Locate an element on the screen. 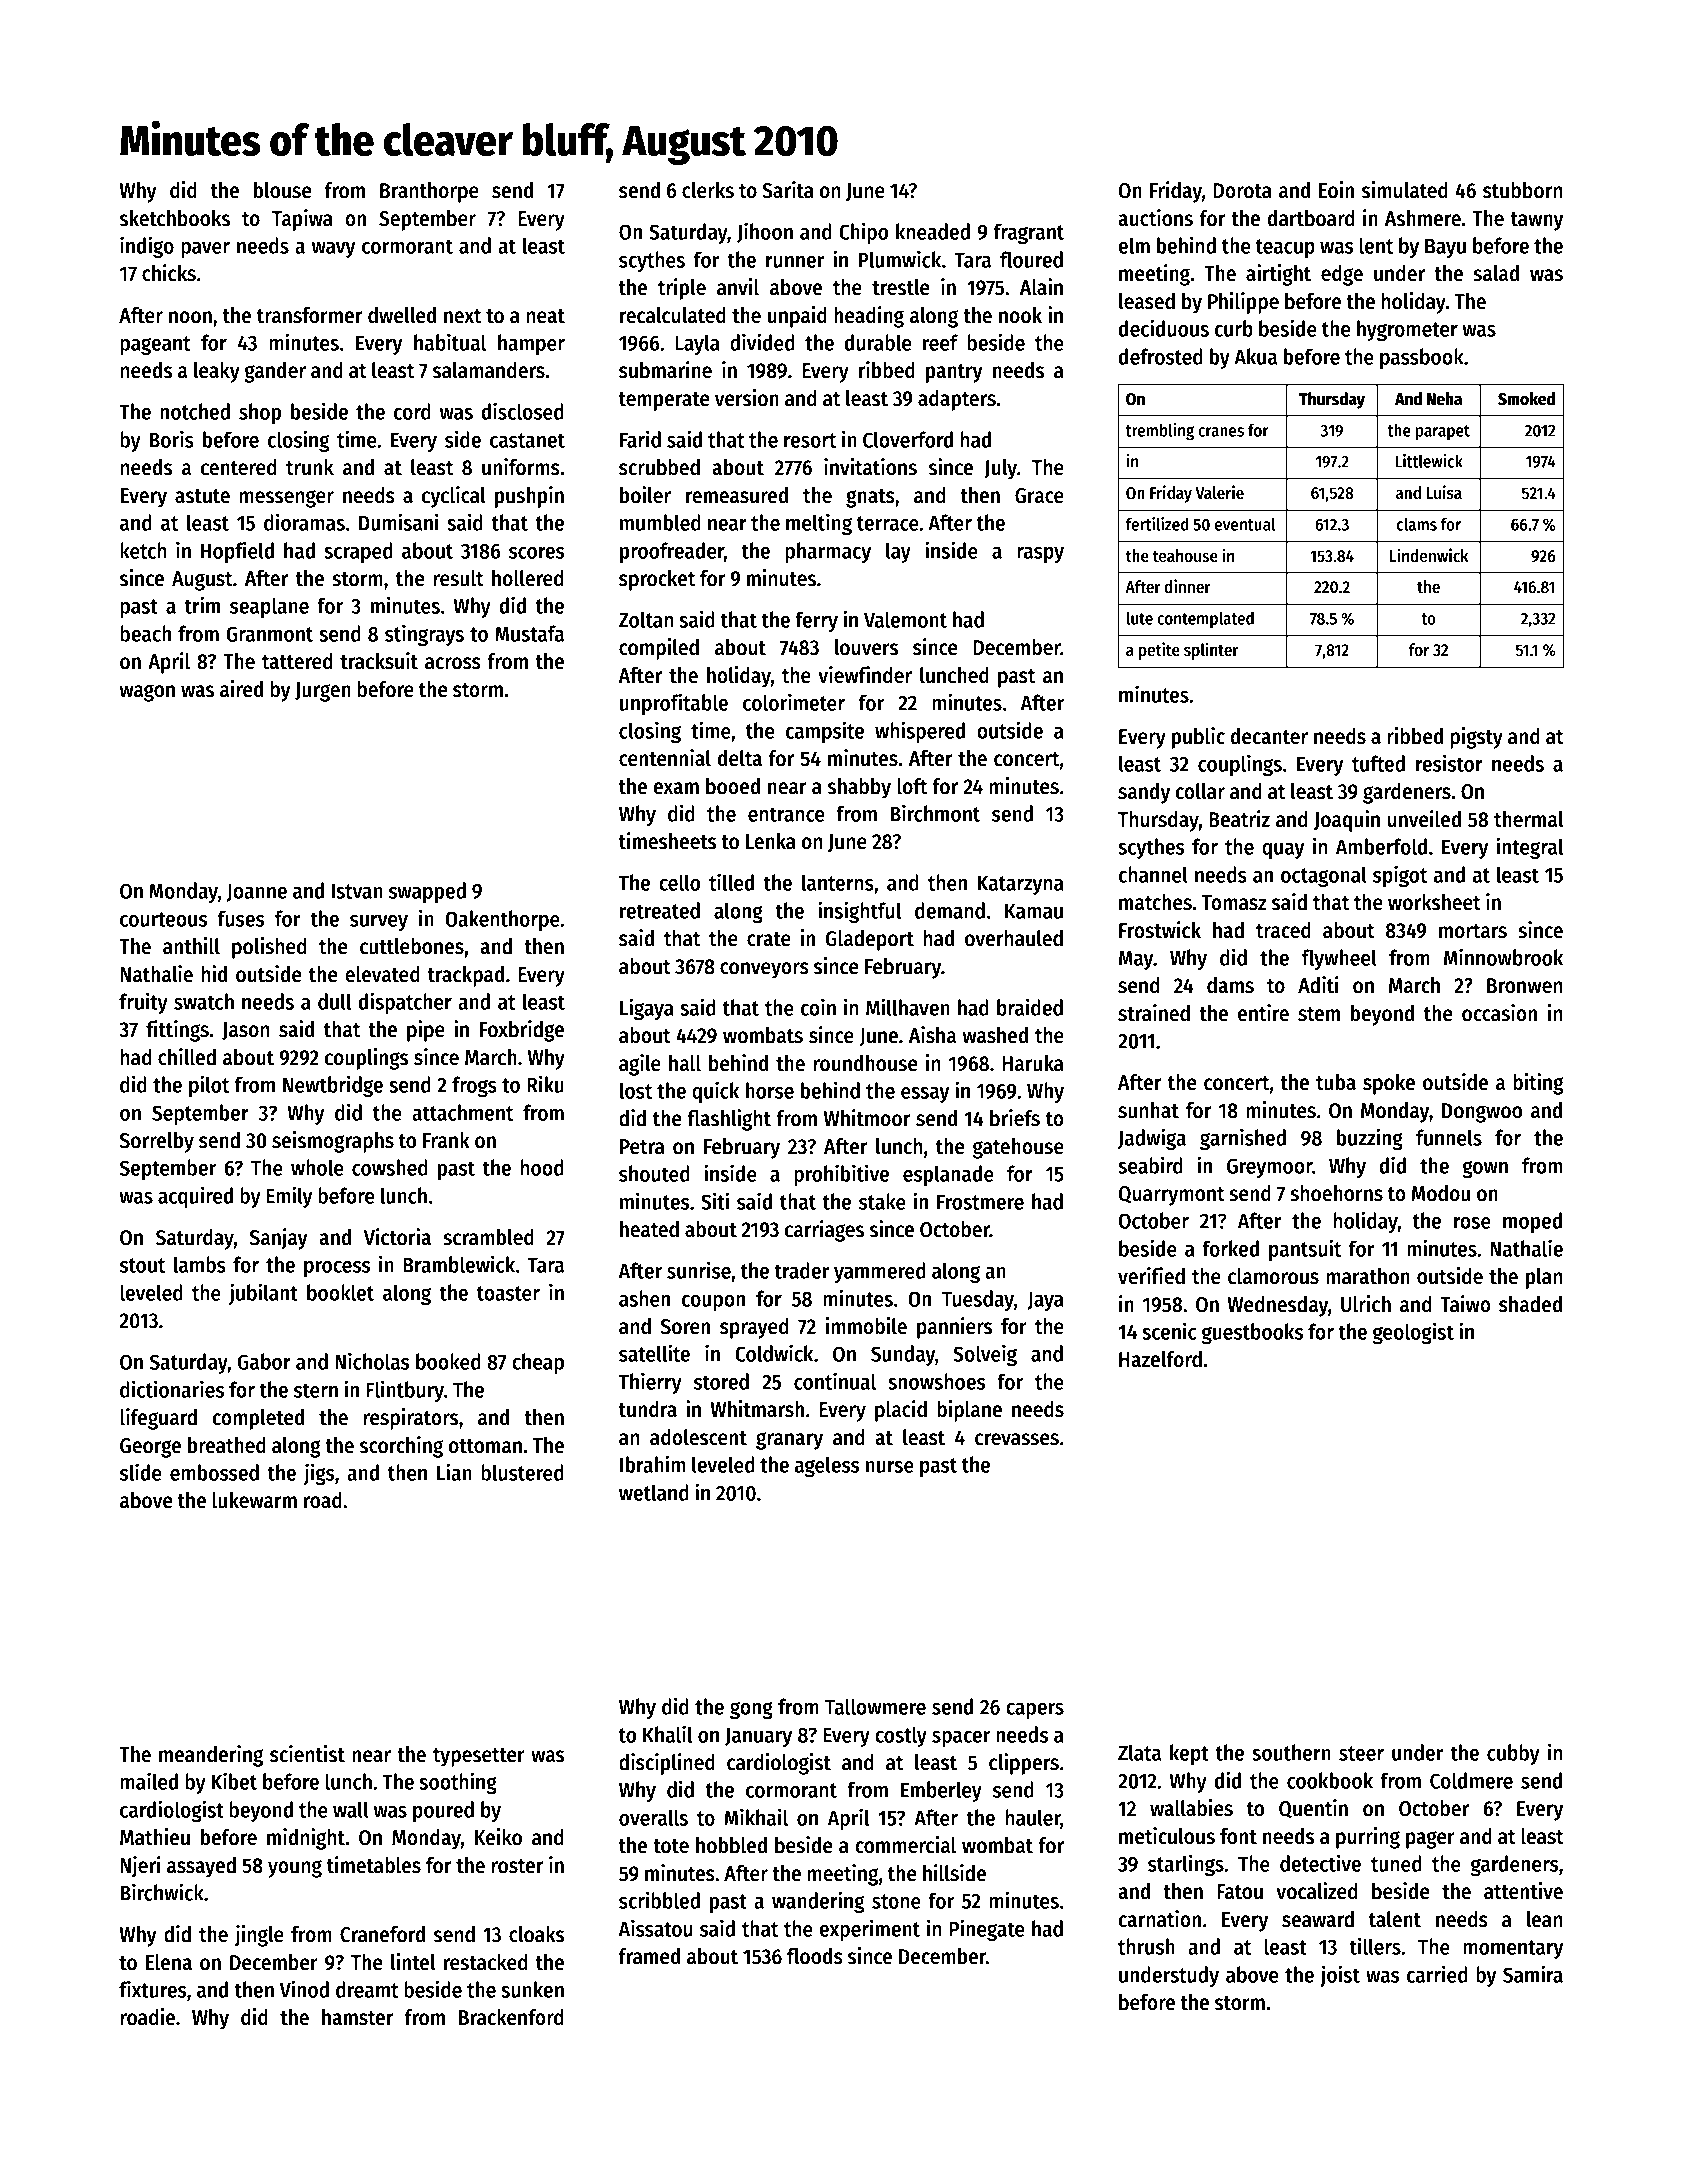 This screenshot has width=1683, height=2178. runner is located at coordinates (795, 262).
